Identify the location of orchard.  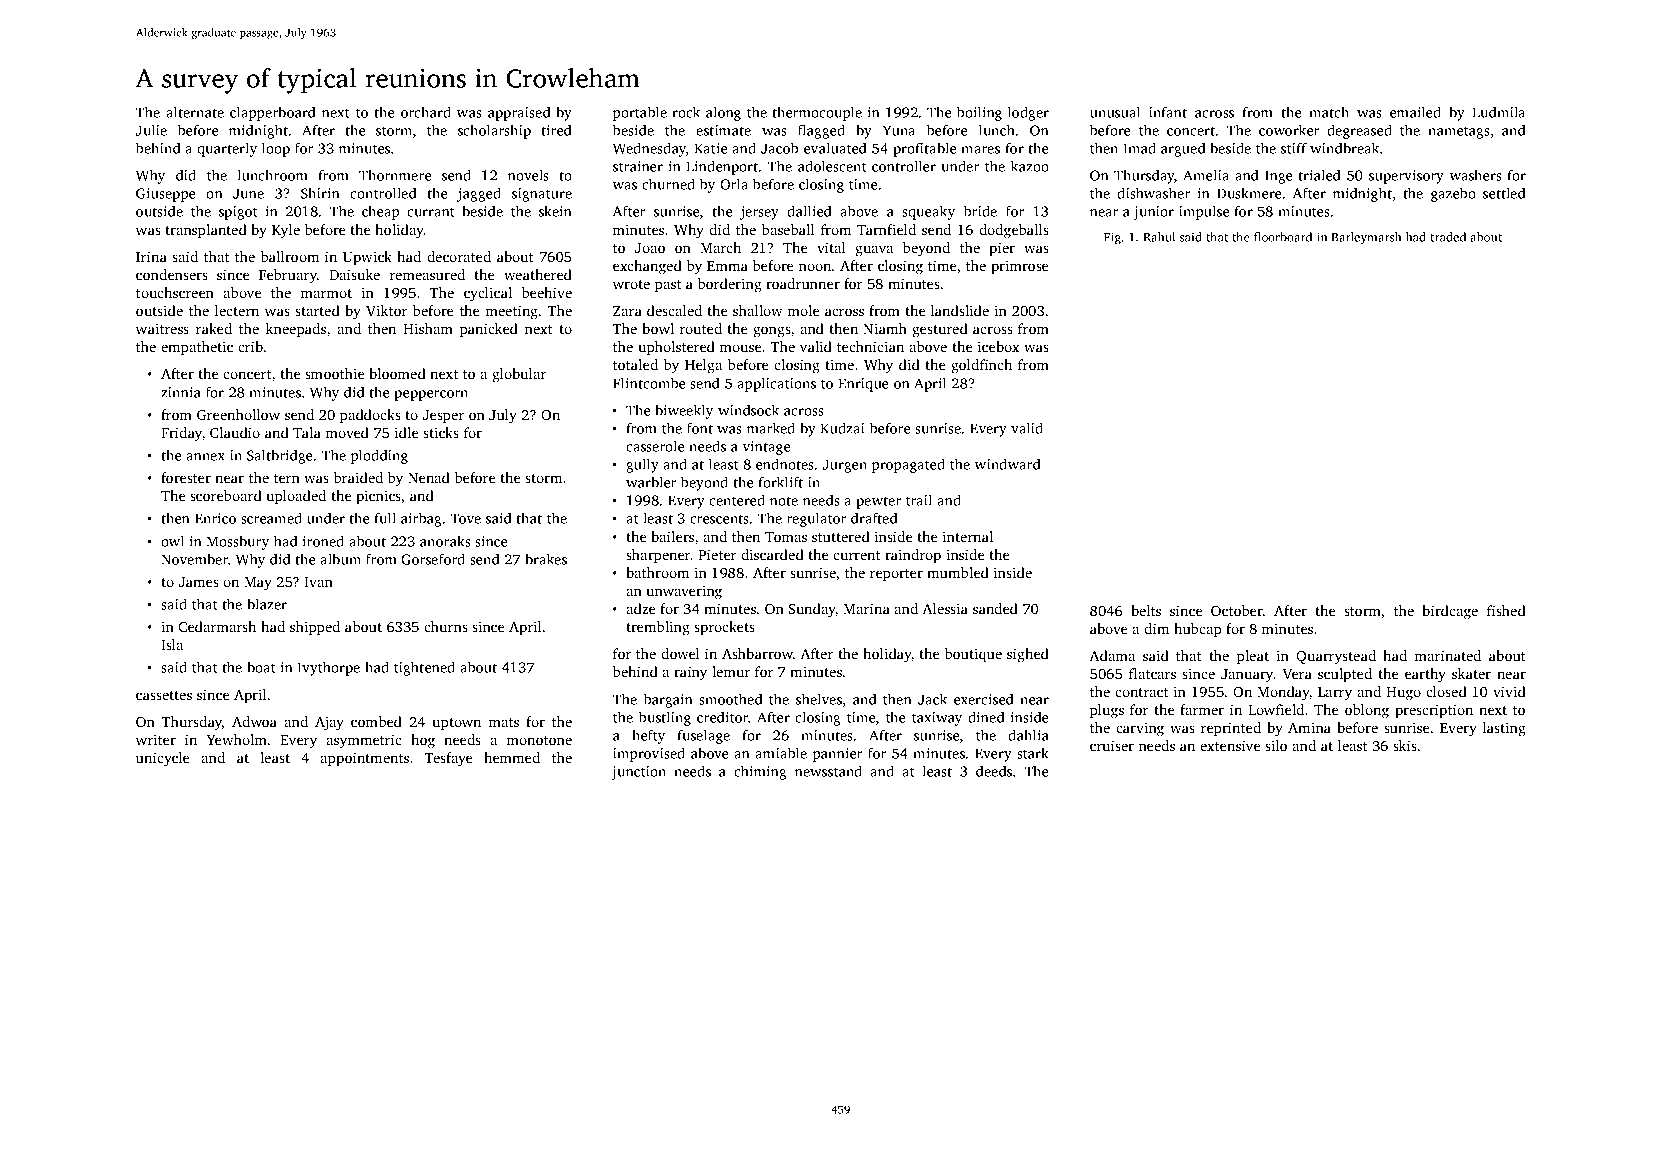
(426, 112).
